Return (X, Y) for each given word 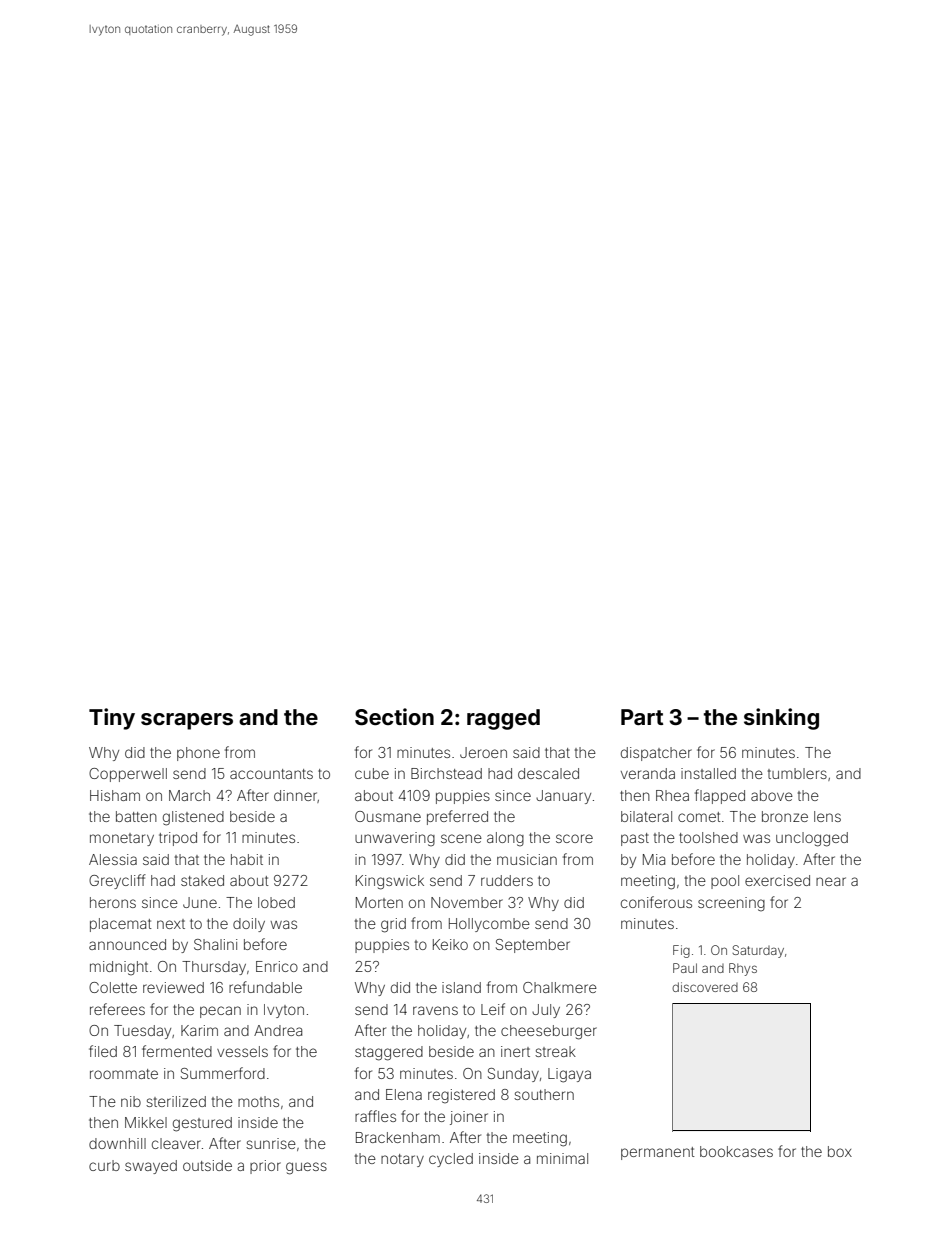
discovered (705, 987)
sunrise (271, 1143)
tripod (178, 839)
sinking (781, 719)
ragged (503, 719)
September (533, 946)
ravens (435, 1010)
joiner (469, 1118)
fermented (177, 1051)
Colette (113, 987)
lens (827, 816)
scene (461, 838)
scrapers (187, 721)
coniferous (656, 902)
